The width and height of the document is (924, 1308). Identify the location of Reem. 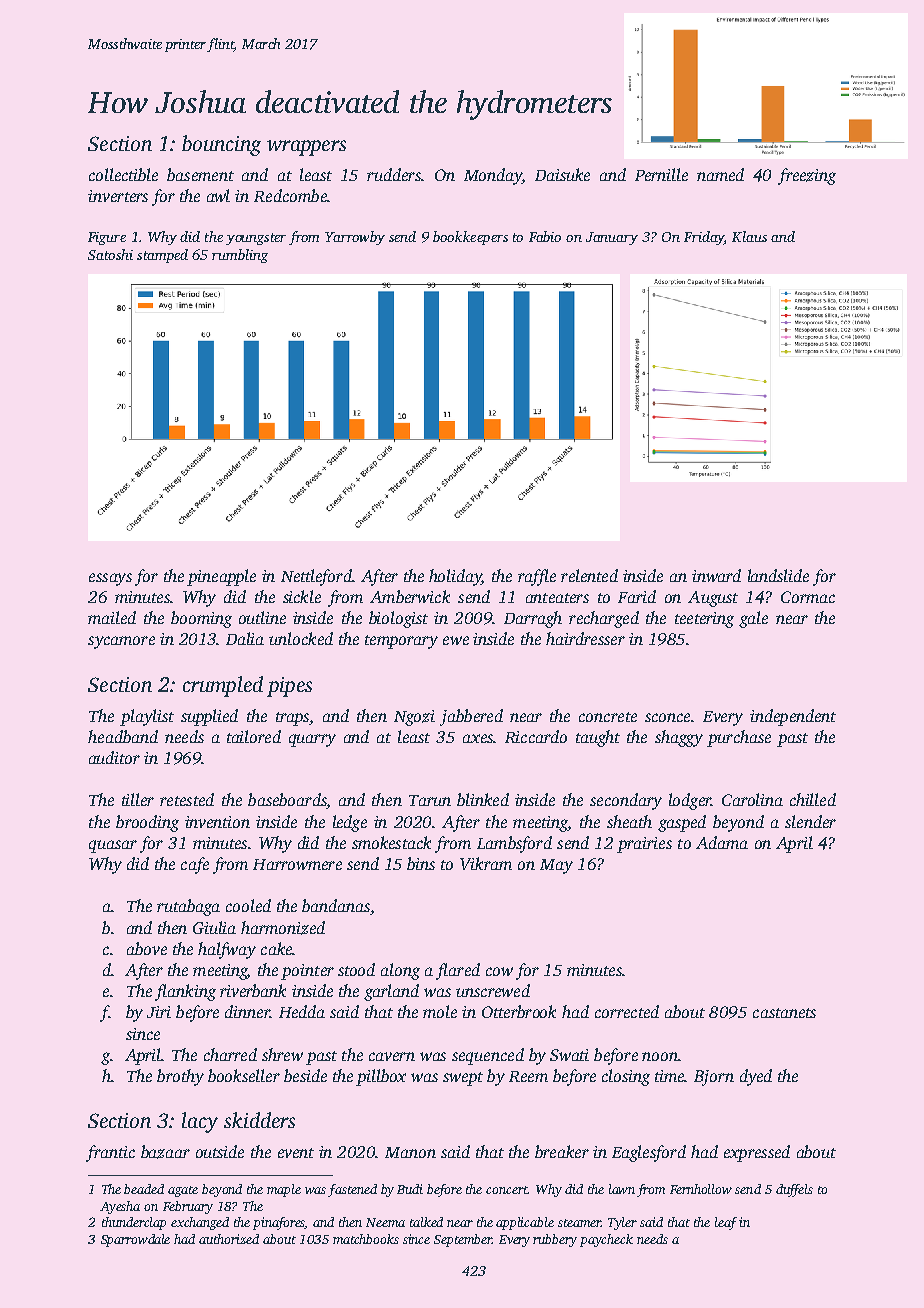
(528, 1076).
